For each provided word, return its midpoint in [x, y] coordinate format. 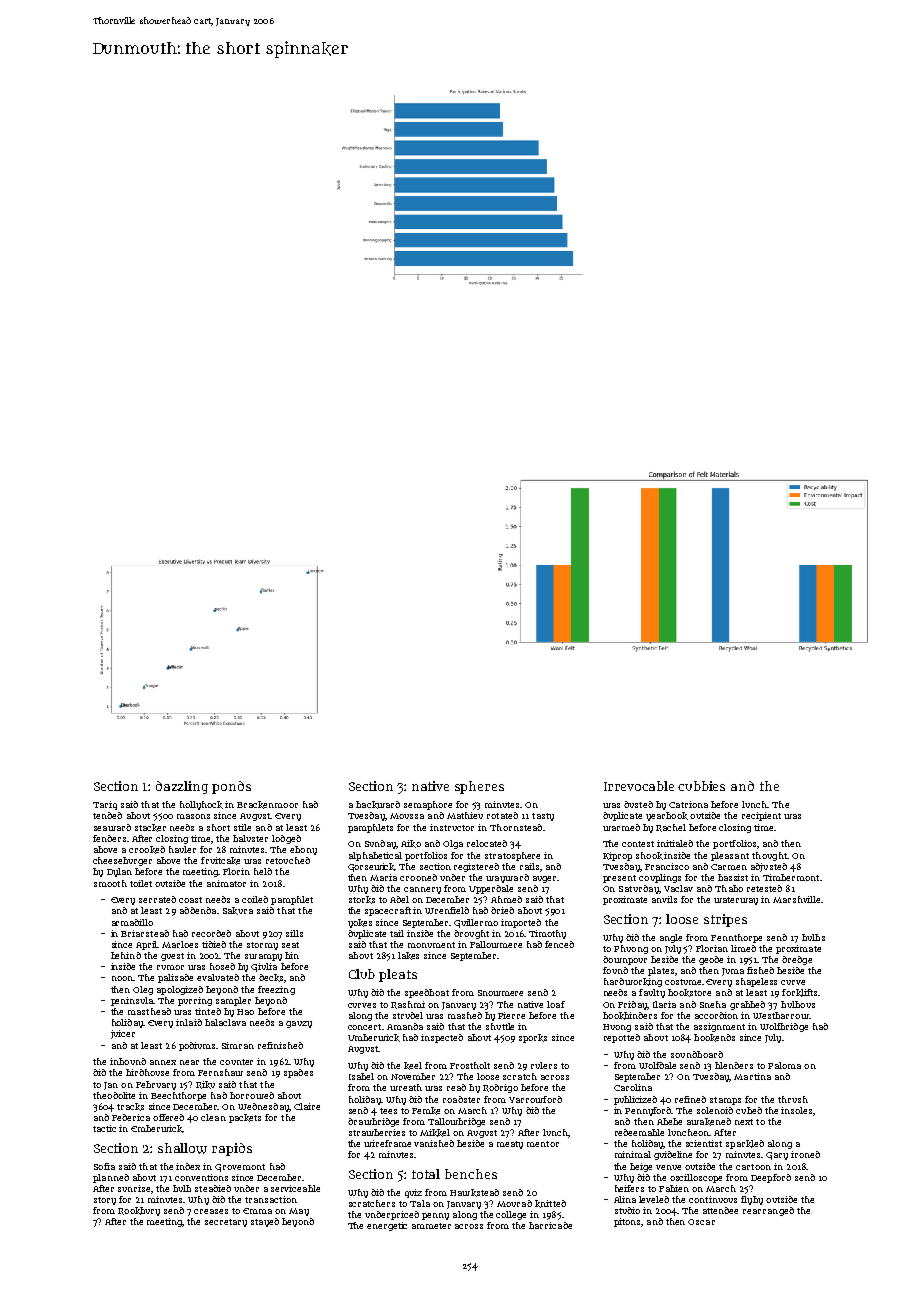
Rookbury [139, 1211]
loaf [556, 1004]
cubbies [701, 786]
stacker [150, 828]
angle [671, 938]
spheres [479, 787]
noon [123, 978]
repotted [622, 1038]
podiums [198, 1046]
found [615, 970]
